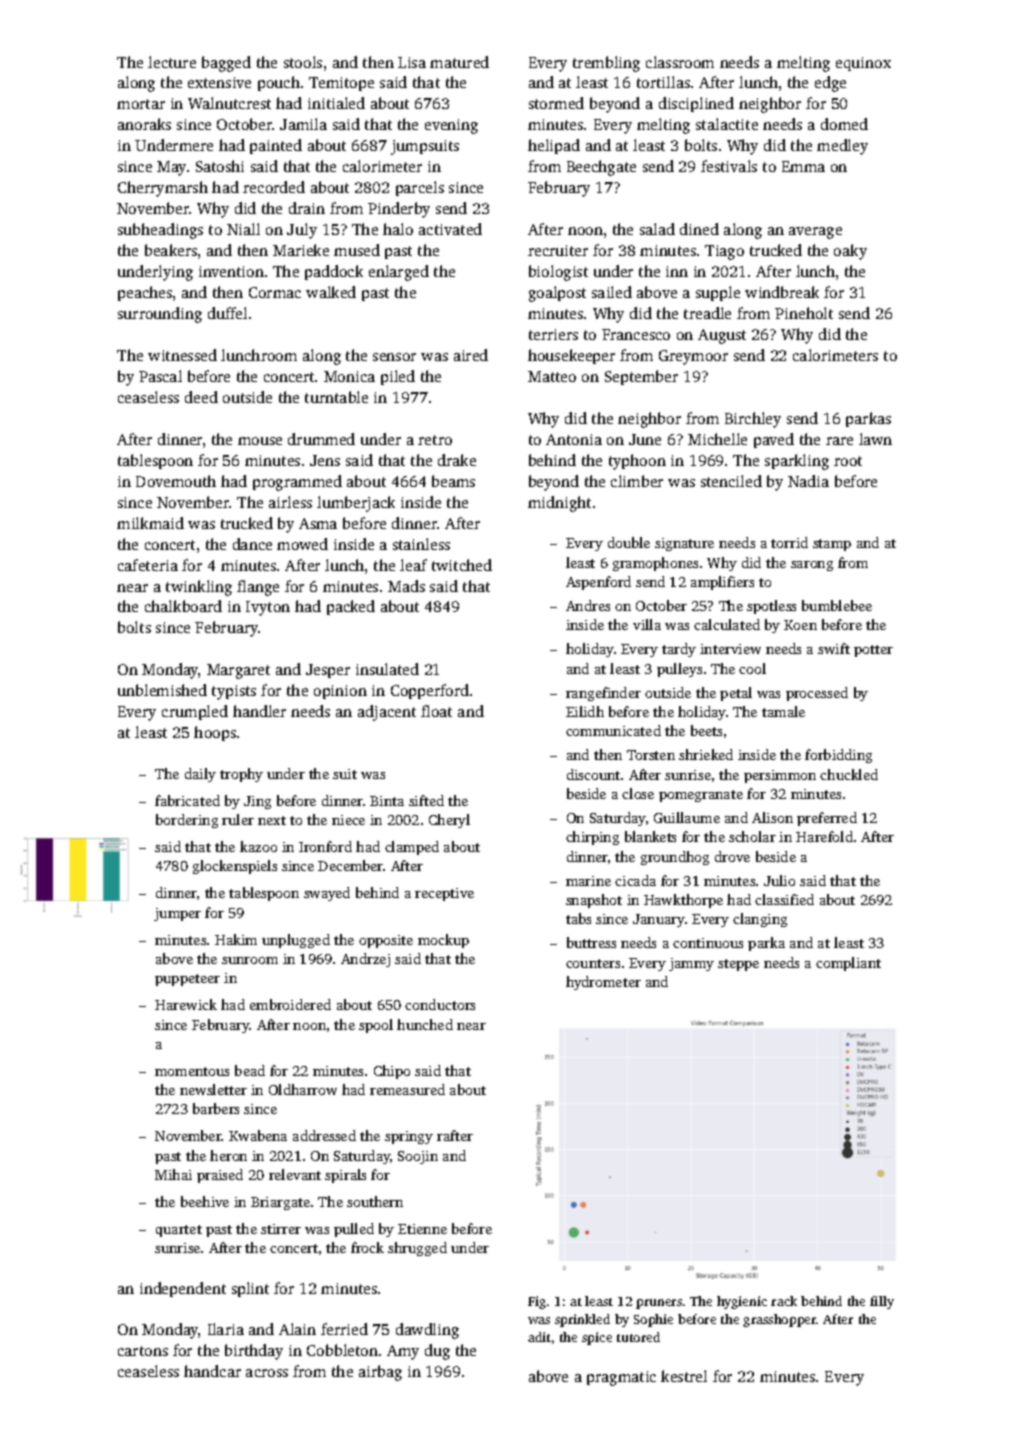  I want to click on lecture, so click(172, 62).
